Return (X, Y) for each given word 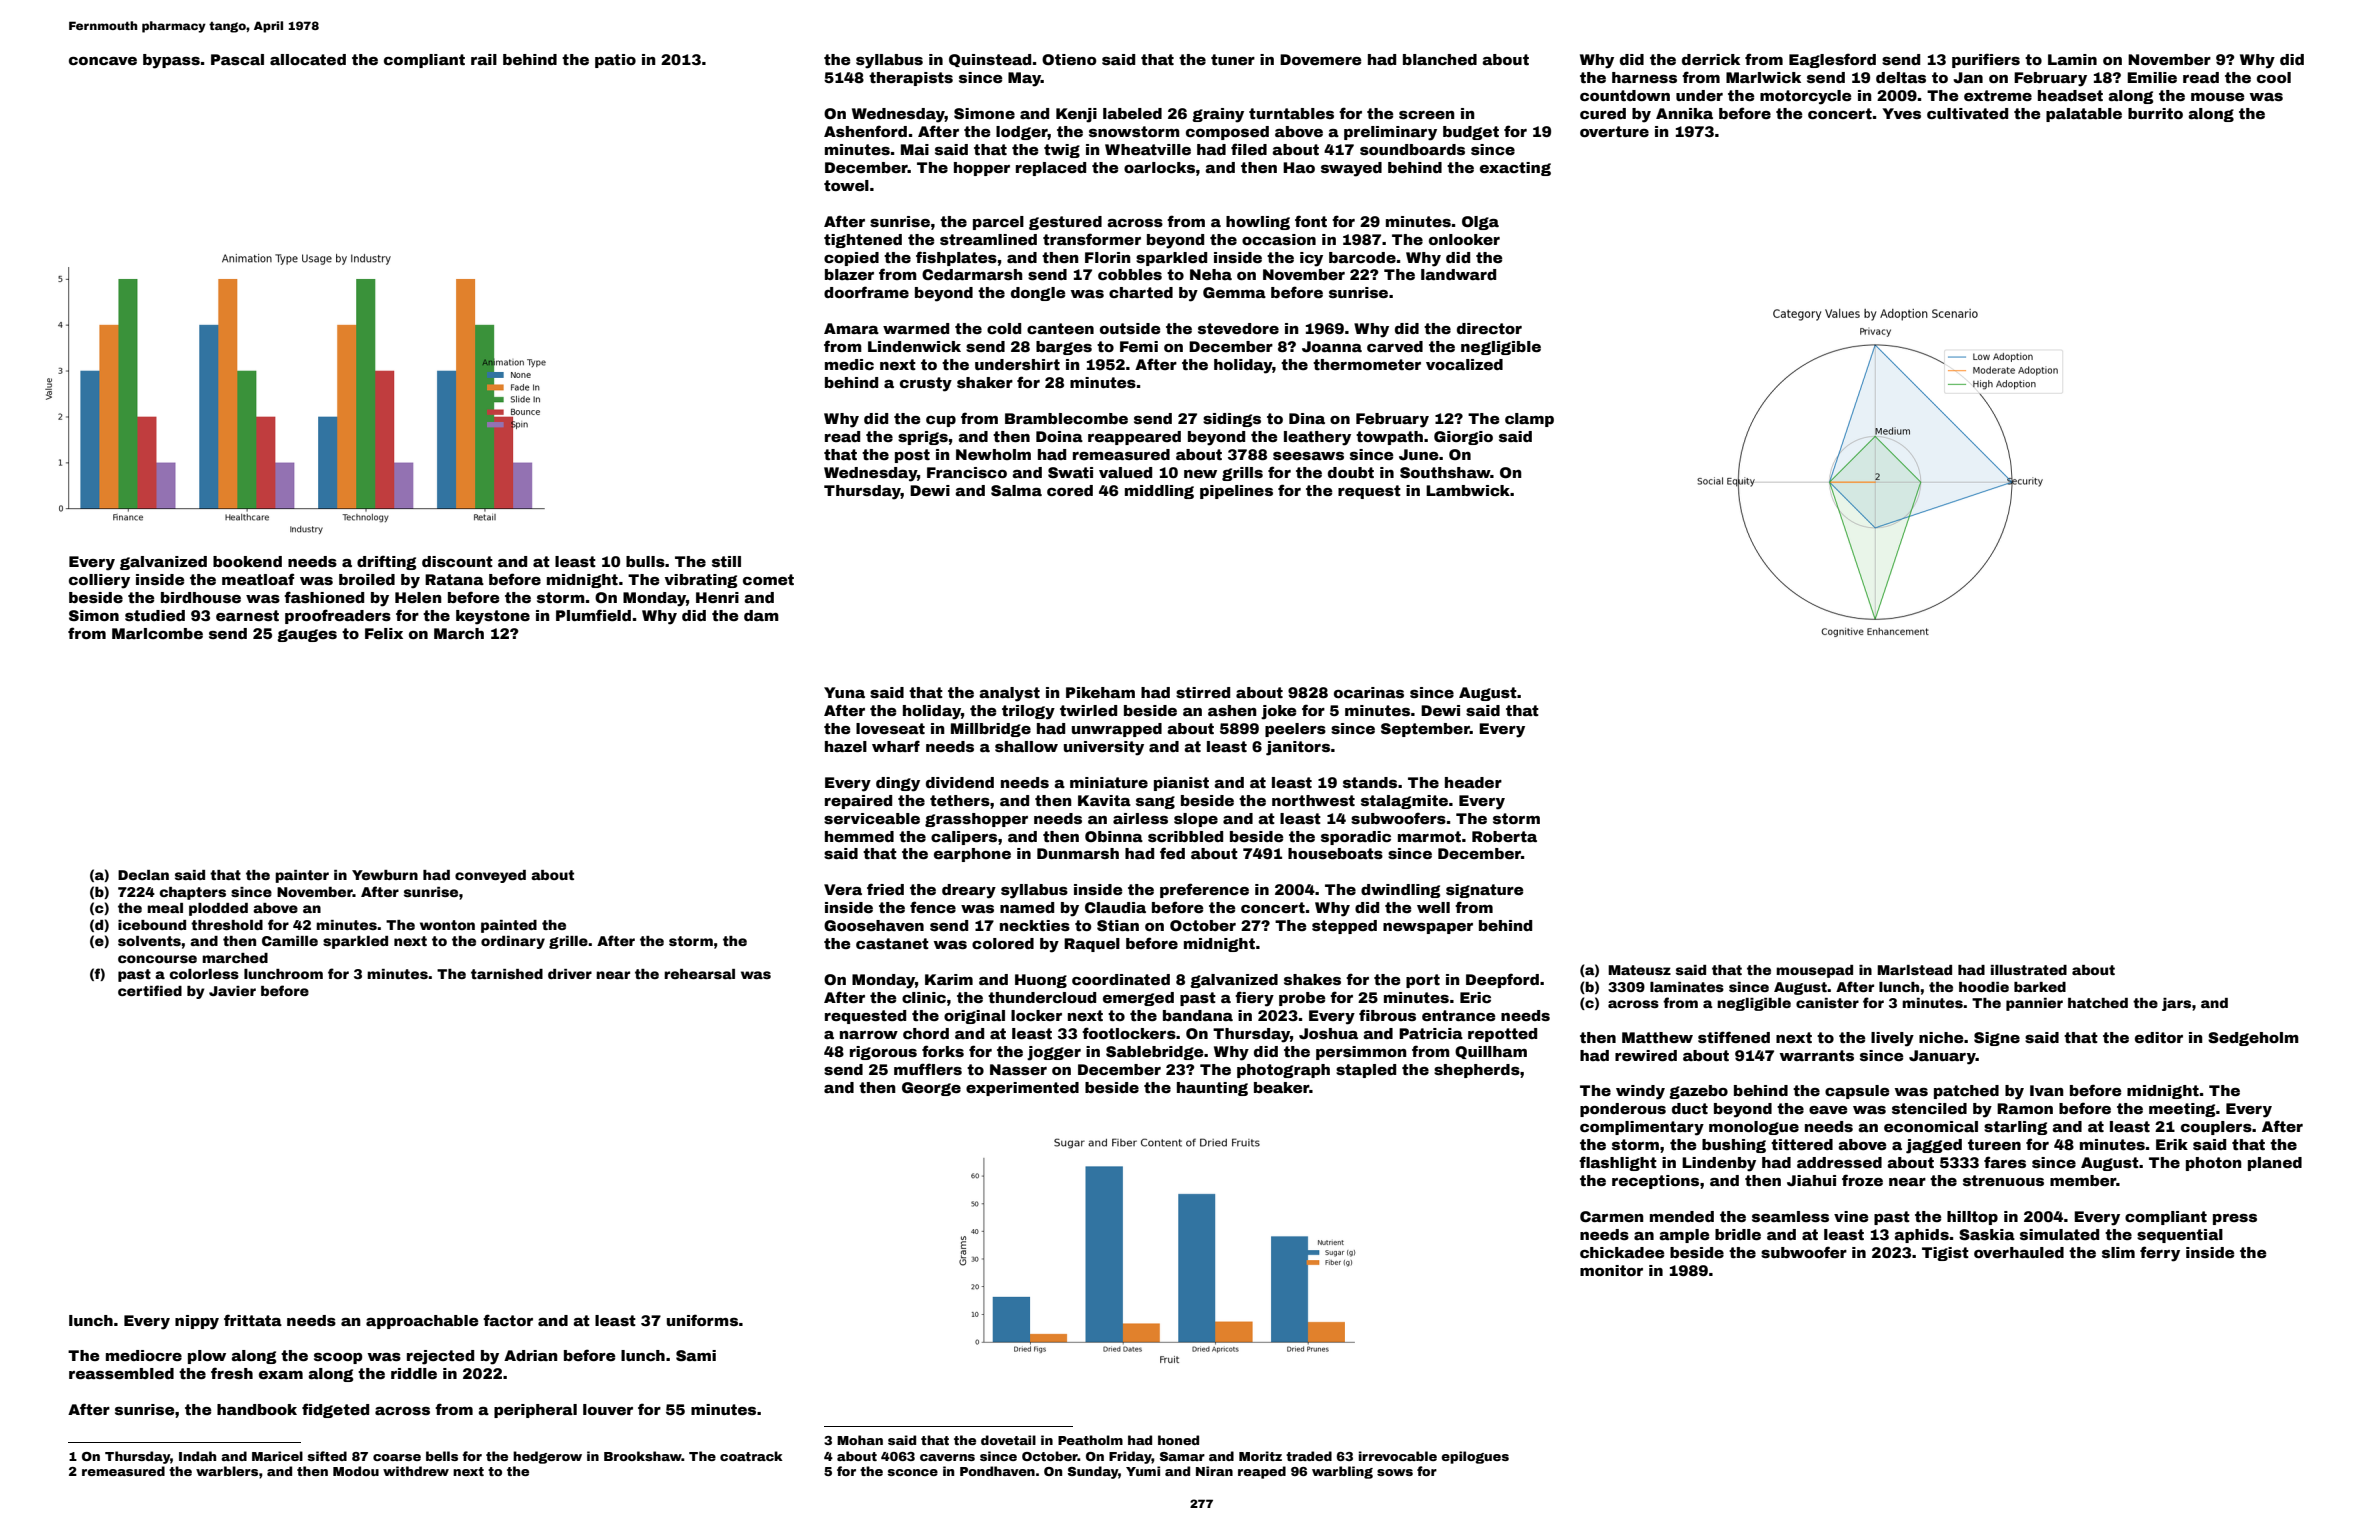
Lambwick (1468, 490)
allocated (308, 59)
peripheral (535, 1411)
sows (1395, 1472)
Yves (1901, 113)
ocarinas (1369, 692)
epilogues (1475, 1457)
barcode (1362, 257)
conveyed (490, 876)
